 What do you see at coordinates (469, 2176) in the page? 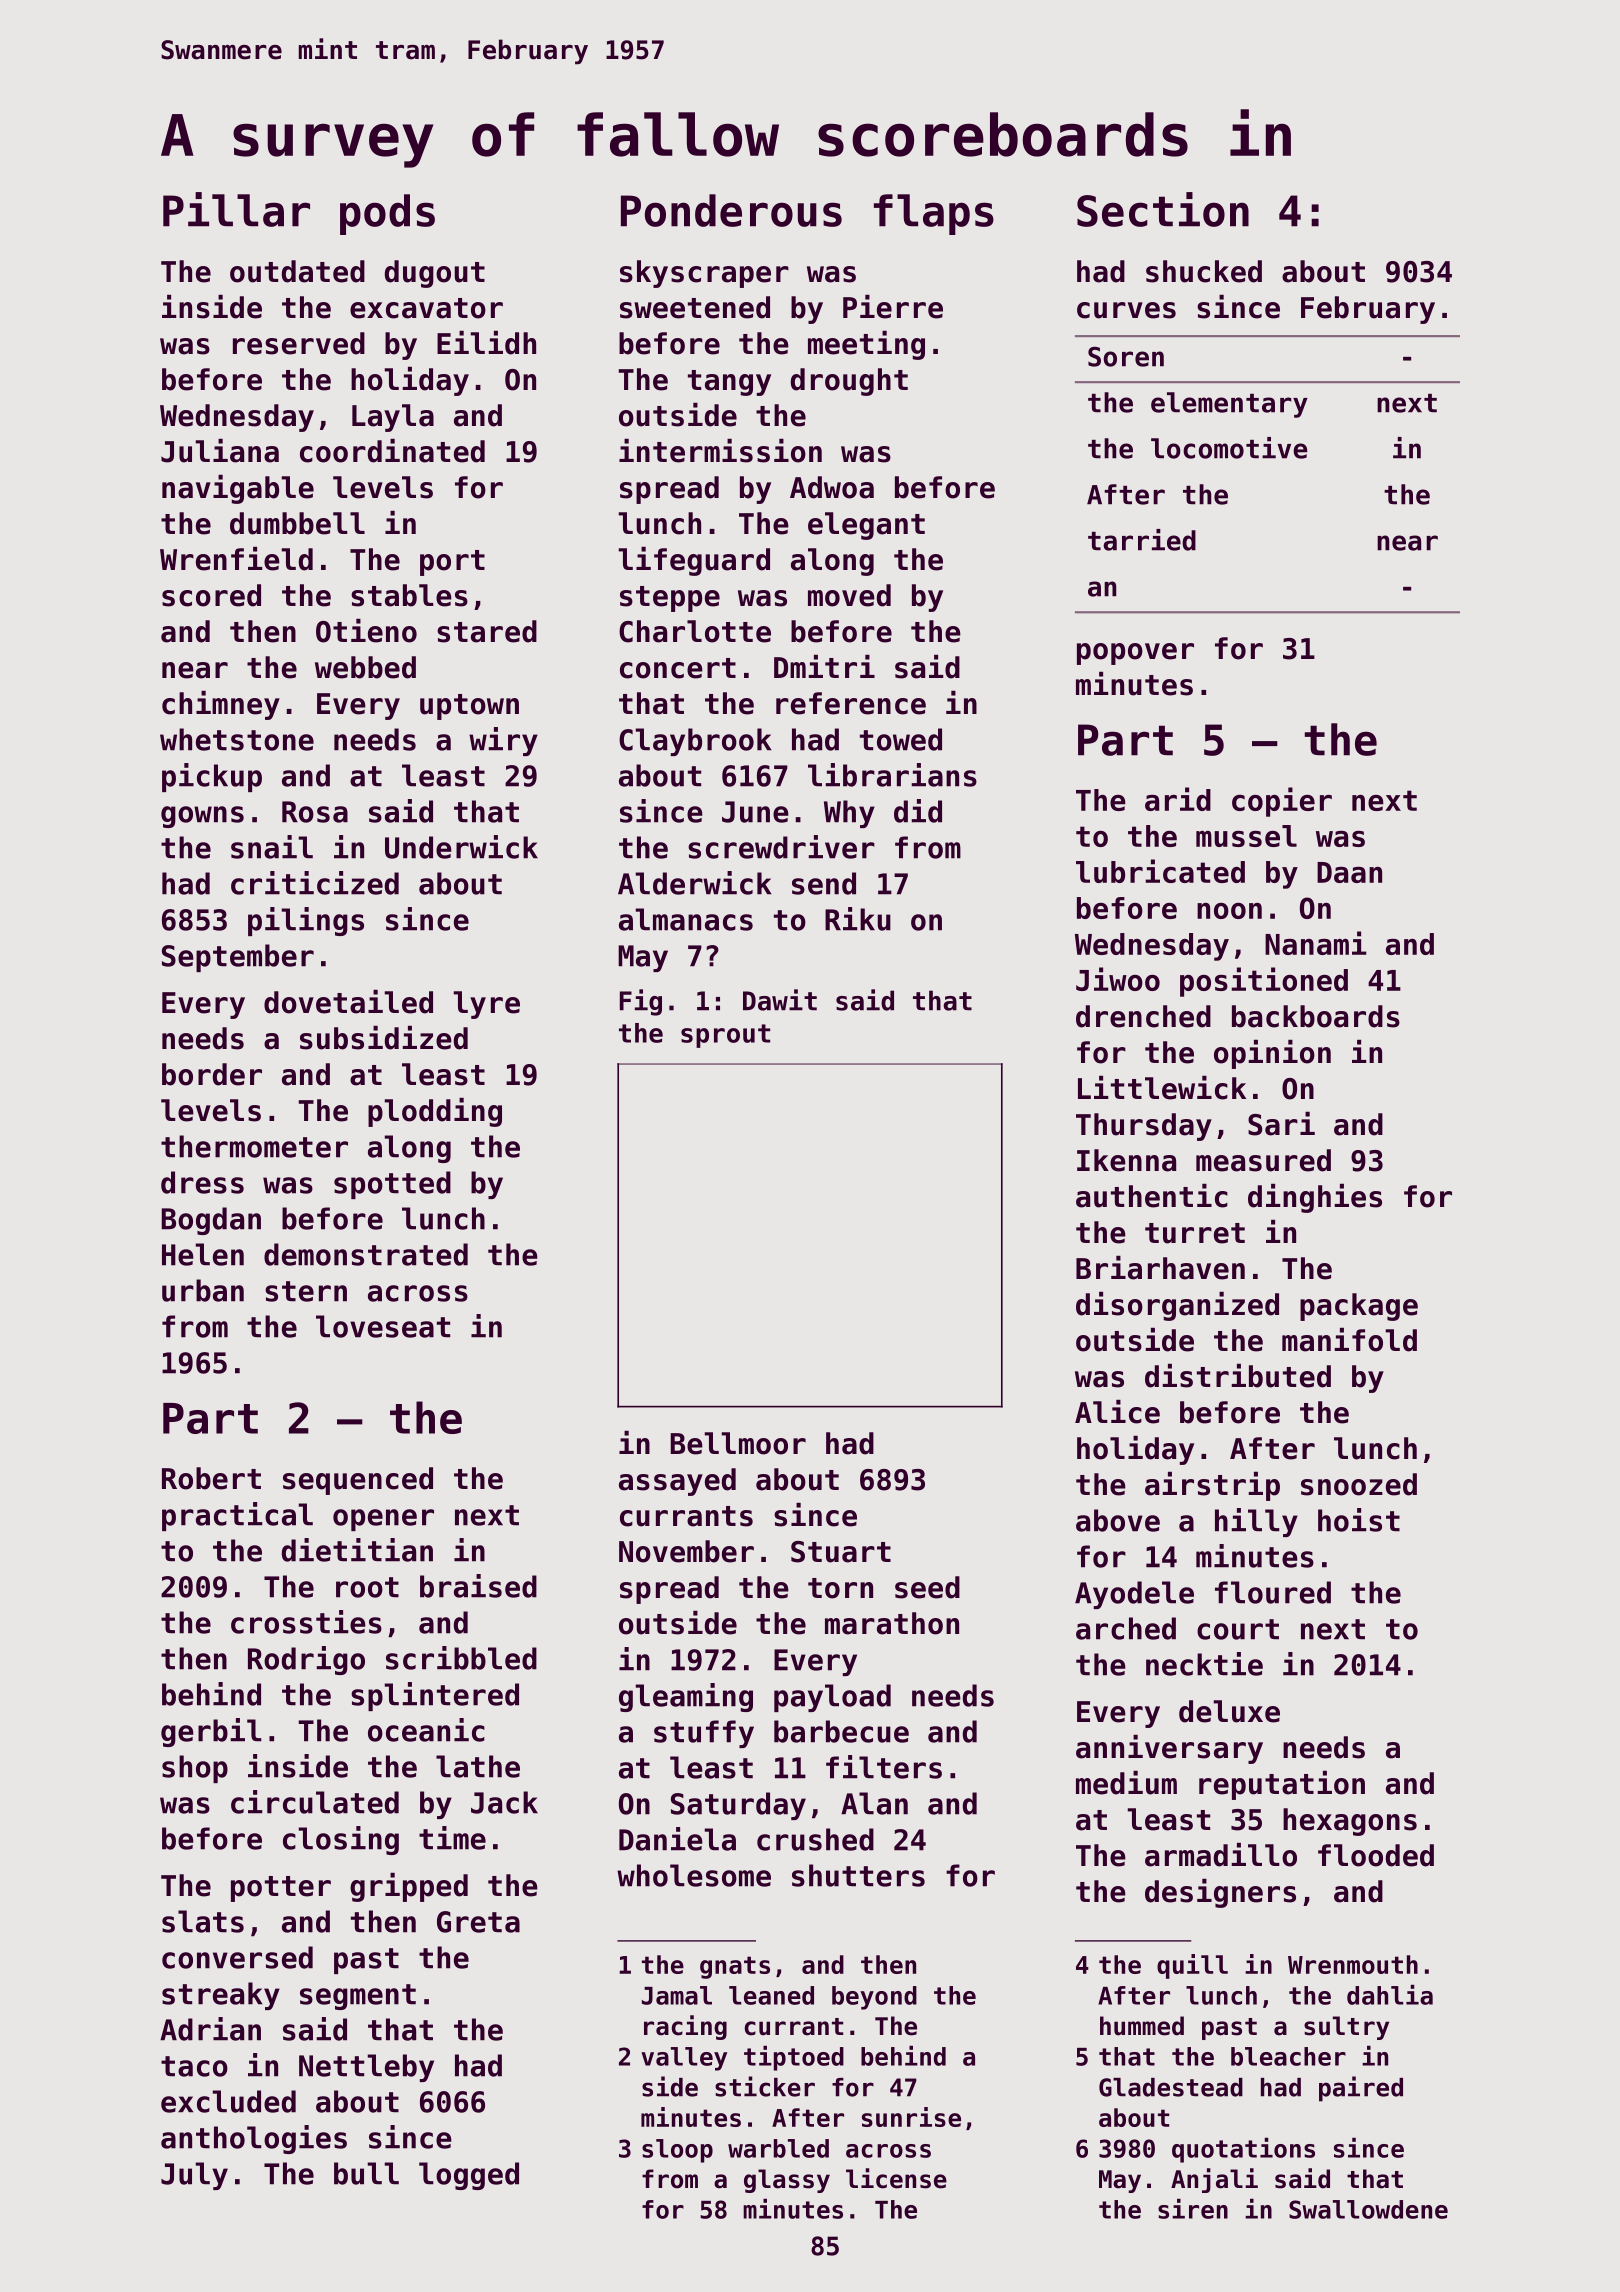
I see `logged` at bounding box center [469, 2176].
